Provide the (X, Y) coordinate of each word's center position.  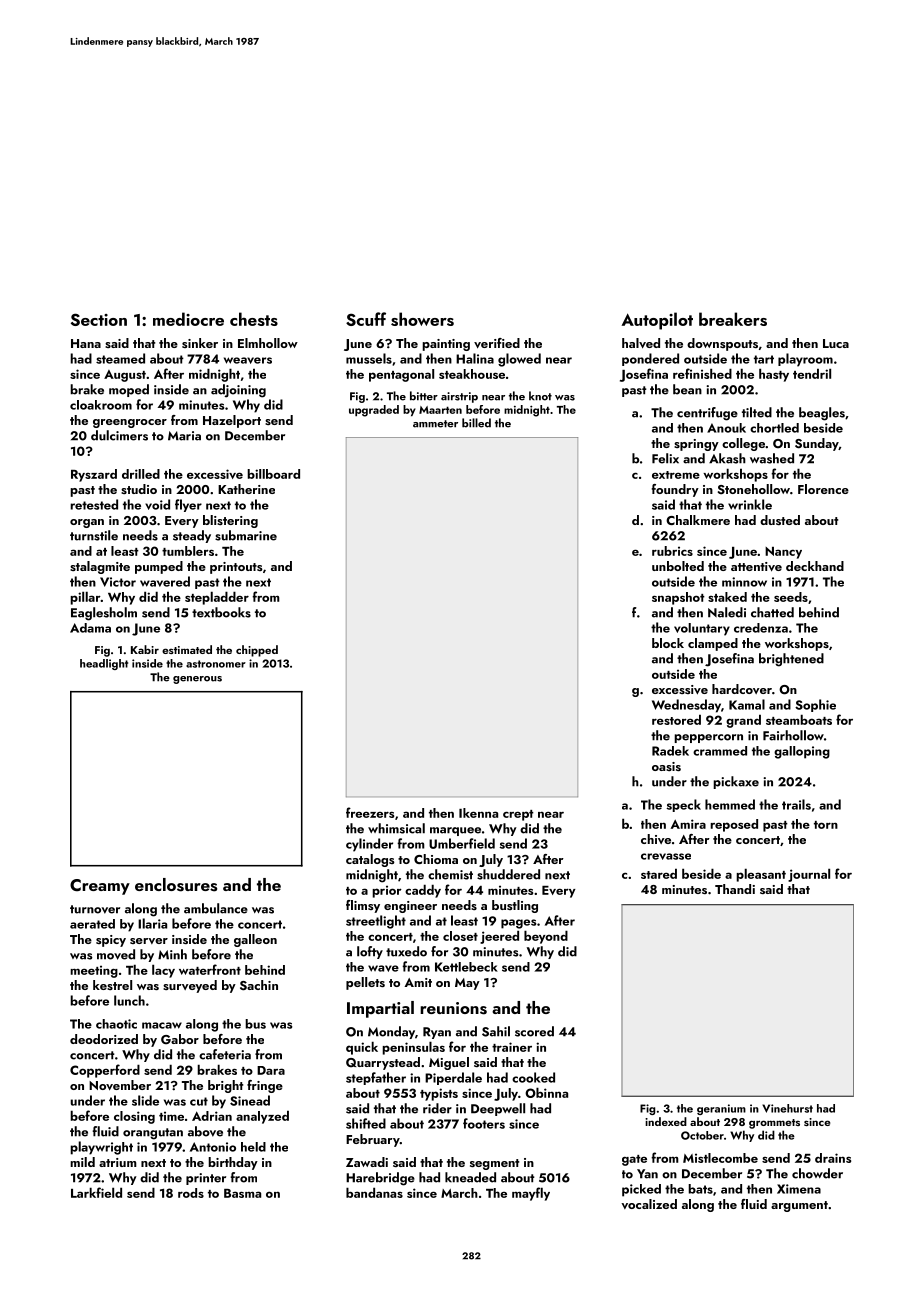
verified (497, 343)
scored (534, 1031)
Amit (418, 982)
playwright (101, 1148)
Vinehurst (787, 1108)
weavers (248, 360)
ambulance (216, 908)
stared (659, 873)
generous (197, 680)
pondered (650, 359)
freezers (370, 812)
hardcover (742, 689)
